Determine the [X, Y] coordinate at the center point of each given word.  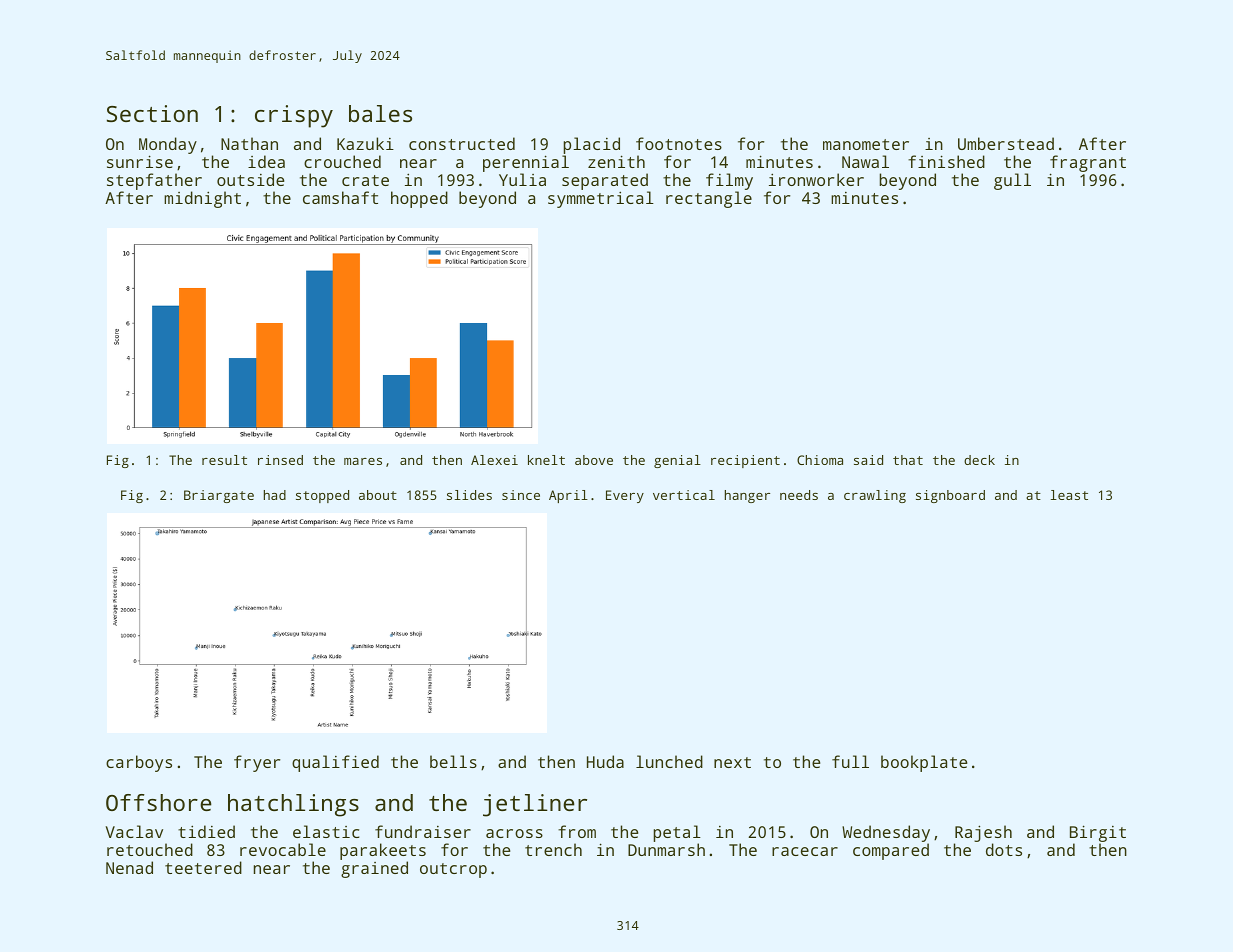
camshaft [340, 197]
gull [1012, 181]
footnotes [679, 143]
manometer [866, 144]
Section [152, 113]
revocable [283, 849]
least [1069, 495]
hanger [747, 496]
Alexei [494, 460]
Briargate [219, 496]
